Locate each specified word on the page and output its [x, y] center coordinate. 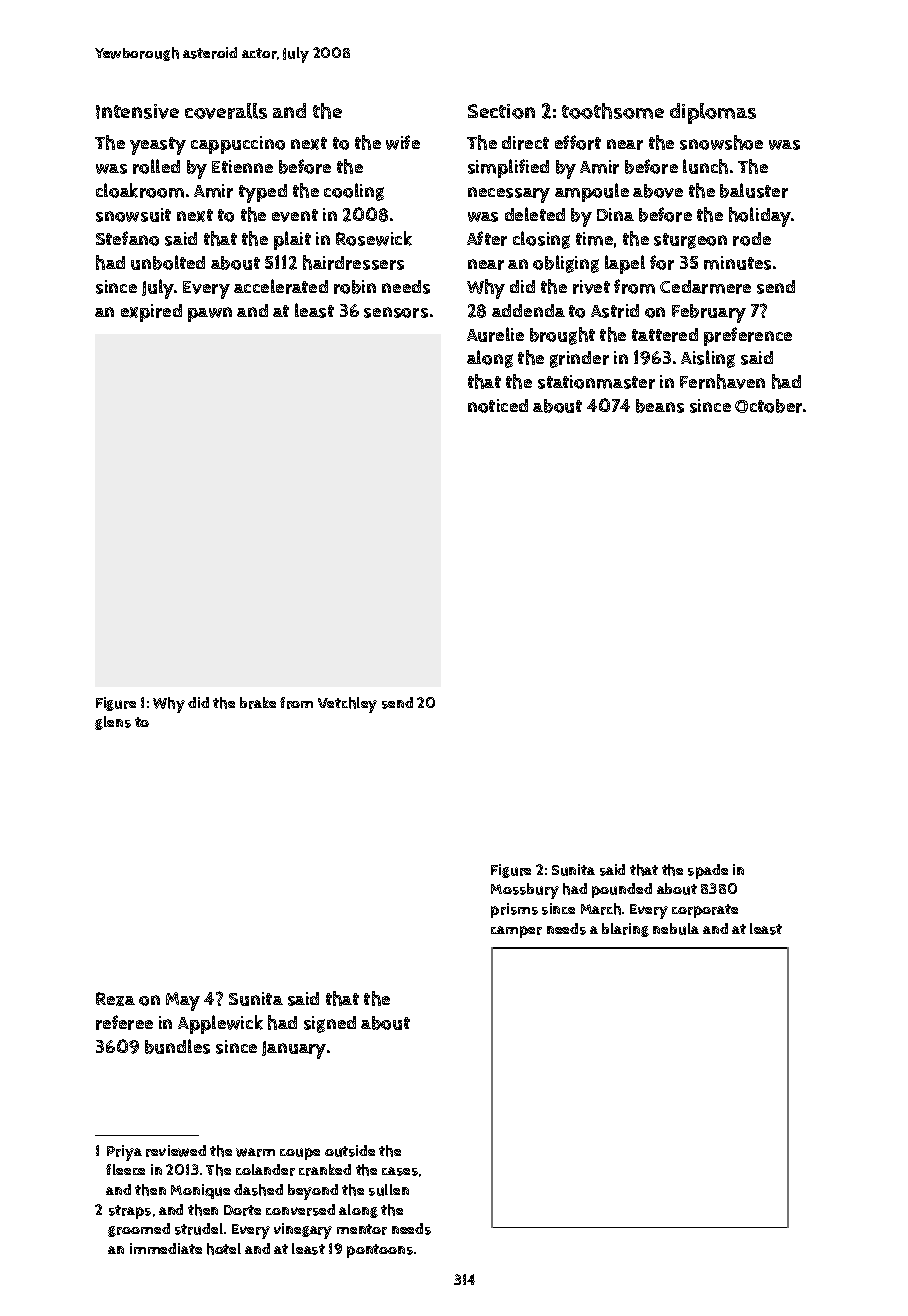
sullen [389, 1190]
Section [501, 111]
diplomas [713, 113]
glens [113, 723]
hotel [224, 1249]
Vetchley [347, 705]
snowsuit [133, 215]
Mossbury [525, 891]
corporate [705, 911]
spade [708, 871]
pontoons [380, 1251]
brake [258, 703]
